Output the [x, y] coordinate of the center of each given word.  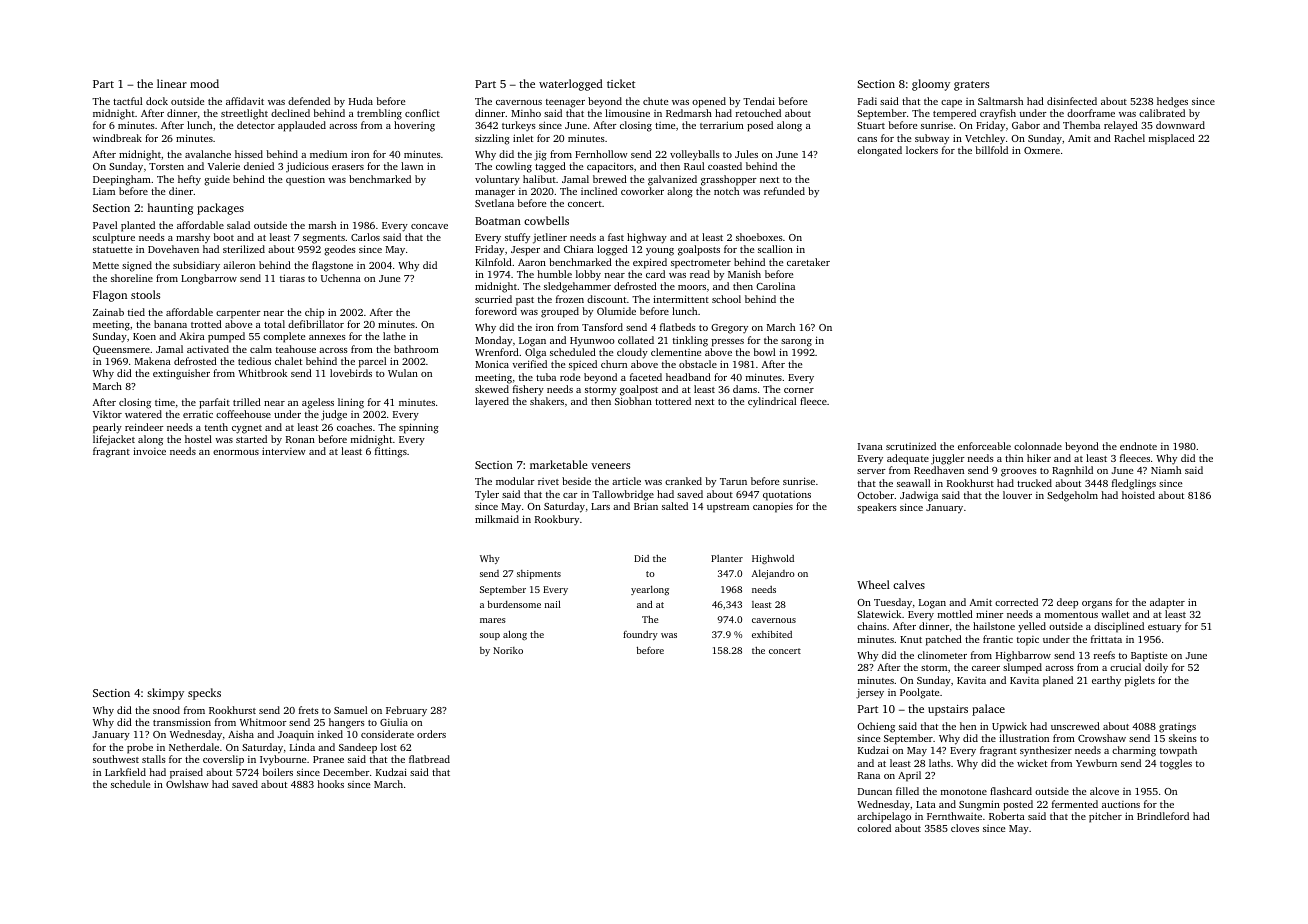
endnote [1138, 446]
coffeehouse [243, 414]
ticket [621, 83]
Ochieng [876, 727]
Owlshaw [187, 784]
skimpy [165, 694]
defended [309, 101]
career [986, 668]
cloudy [632, 353]
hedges [1172, 102]
